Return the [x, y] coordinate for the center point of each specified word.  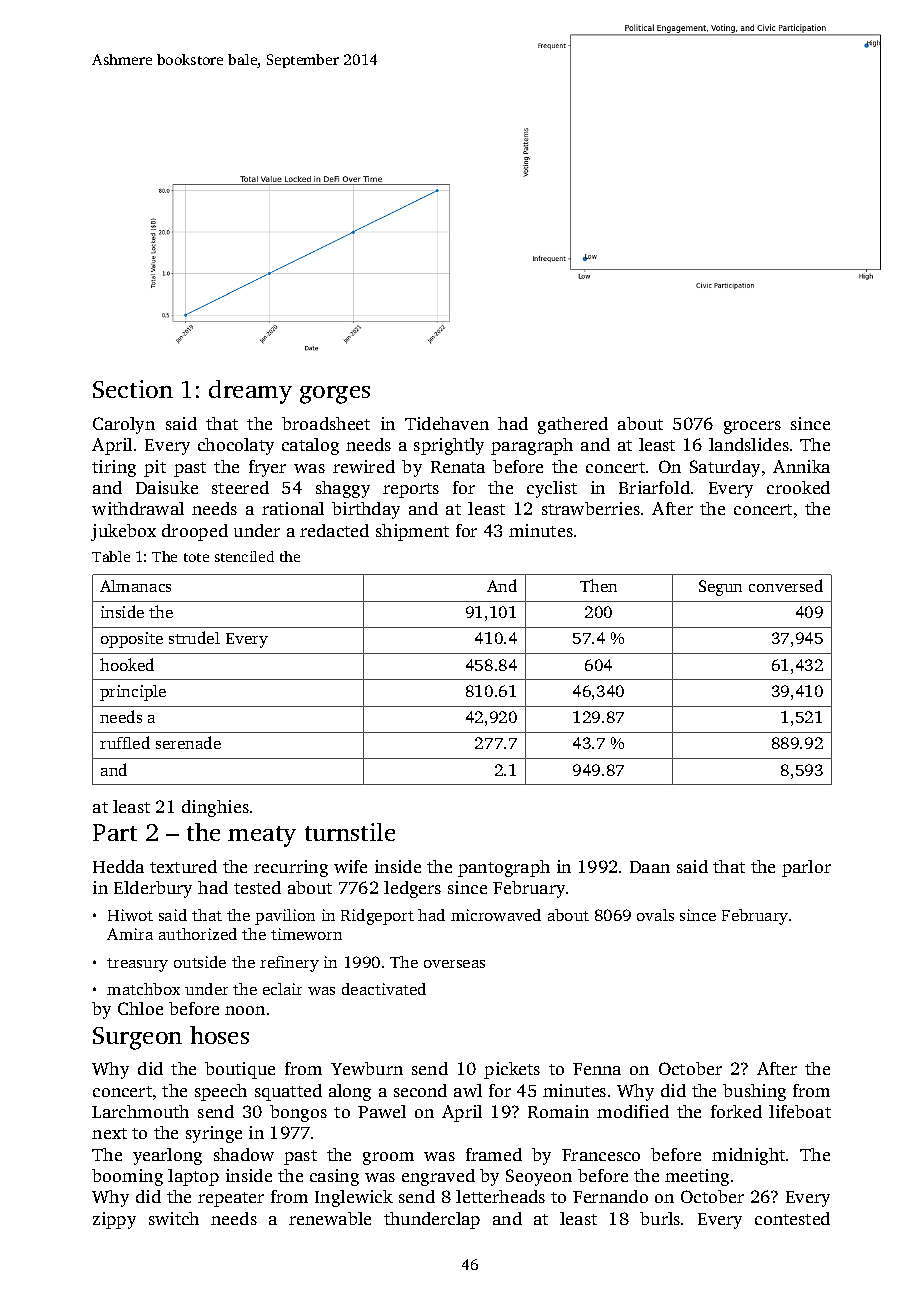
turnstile [350, 832]
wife [350, 866]
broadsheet [326, 423]
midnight [748, 1156]
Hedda [118, 866]
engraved [438, 1177]
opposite [132, 640]
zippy [114, 1220]
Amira [130, 934]
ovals [655, 915]
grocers [752, 427]
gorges [335, 395]
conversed [786, 585]
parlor [806, 868]
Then [598, 585]
